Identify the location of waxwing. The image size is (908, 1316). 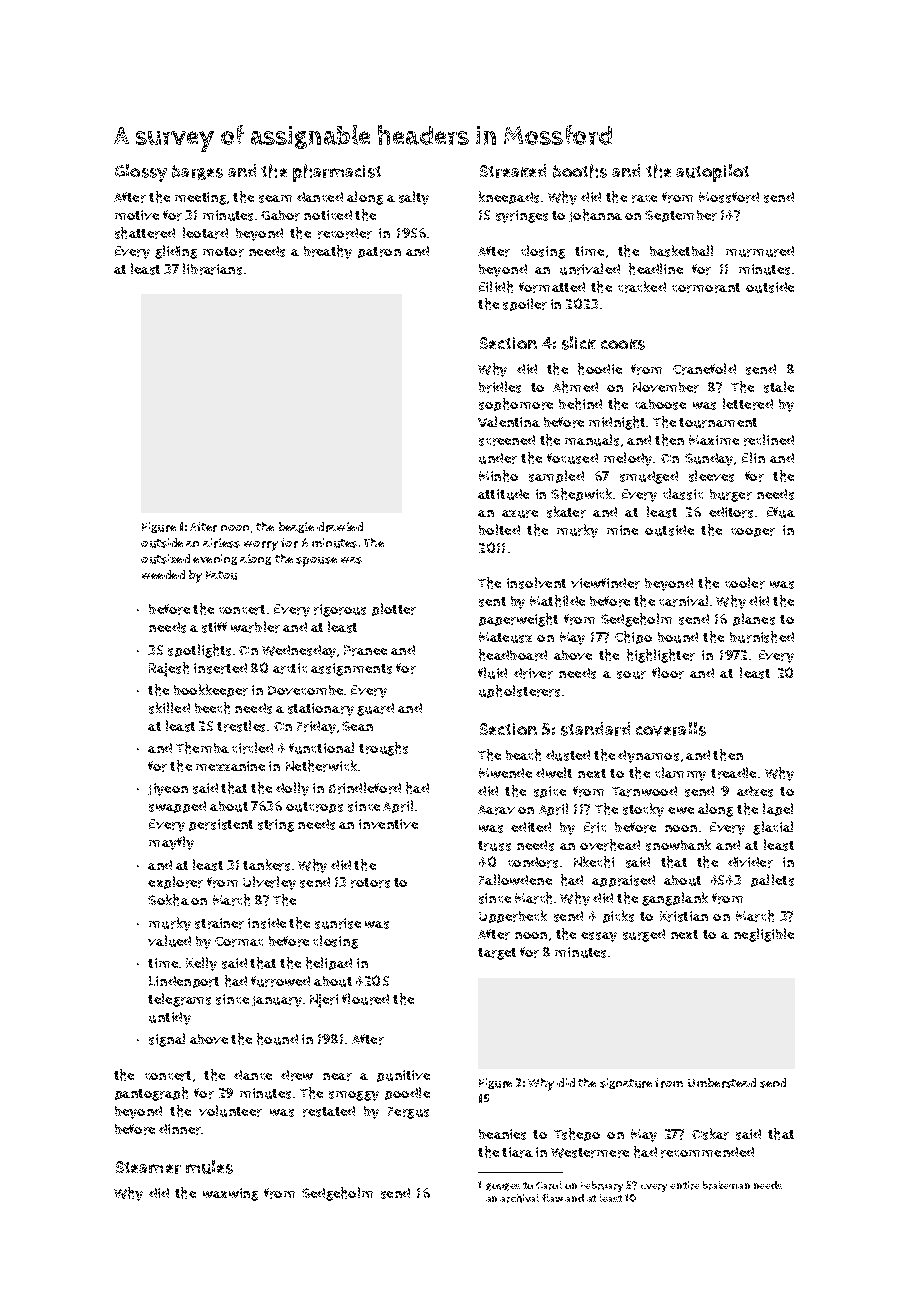
(230, 1194).
